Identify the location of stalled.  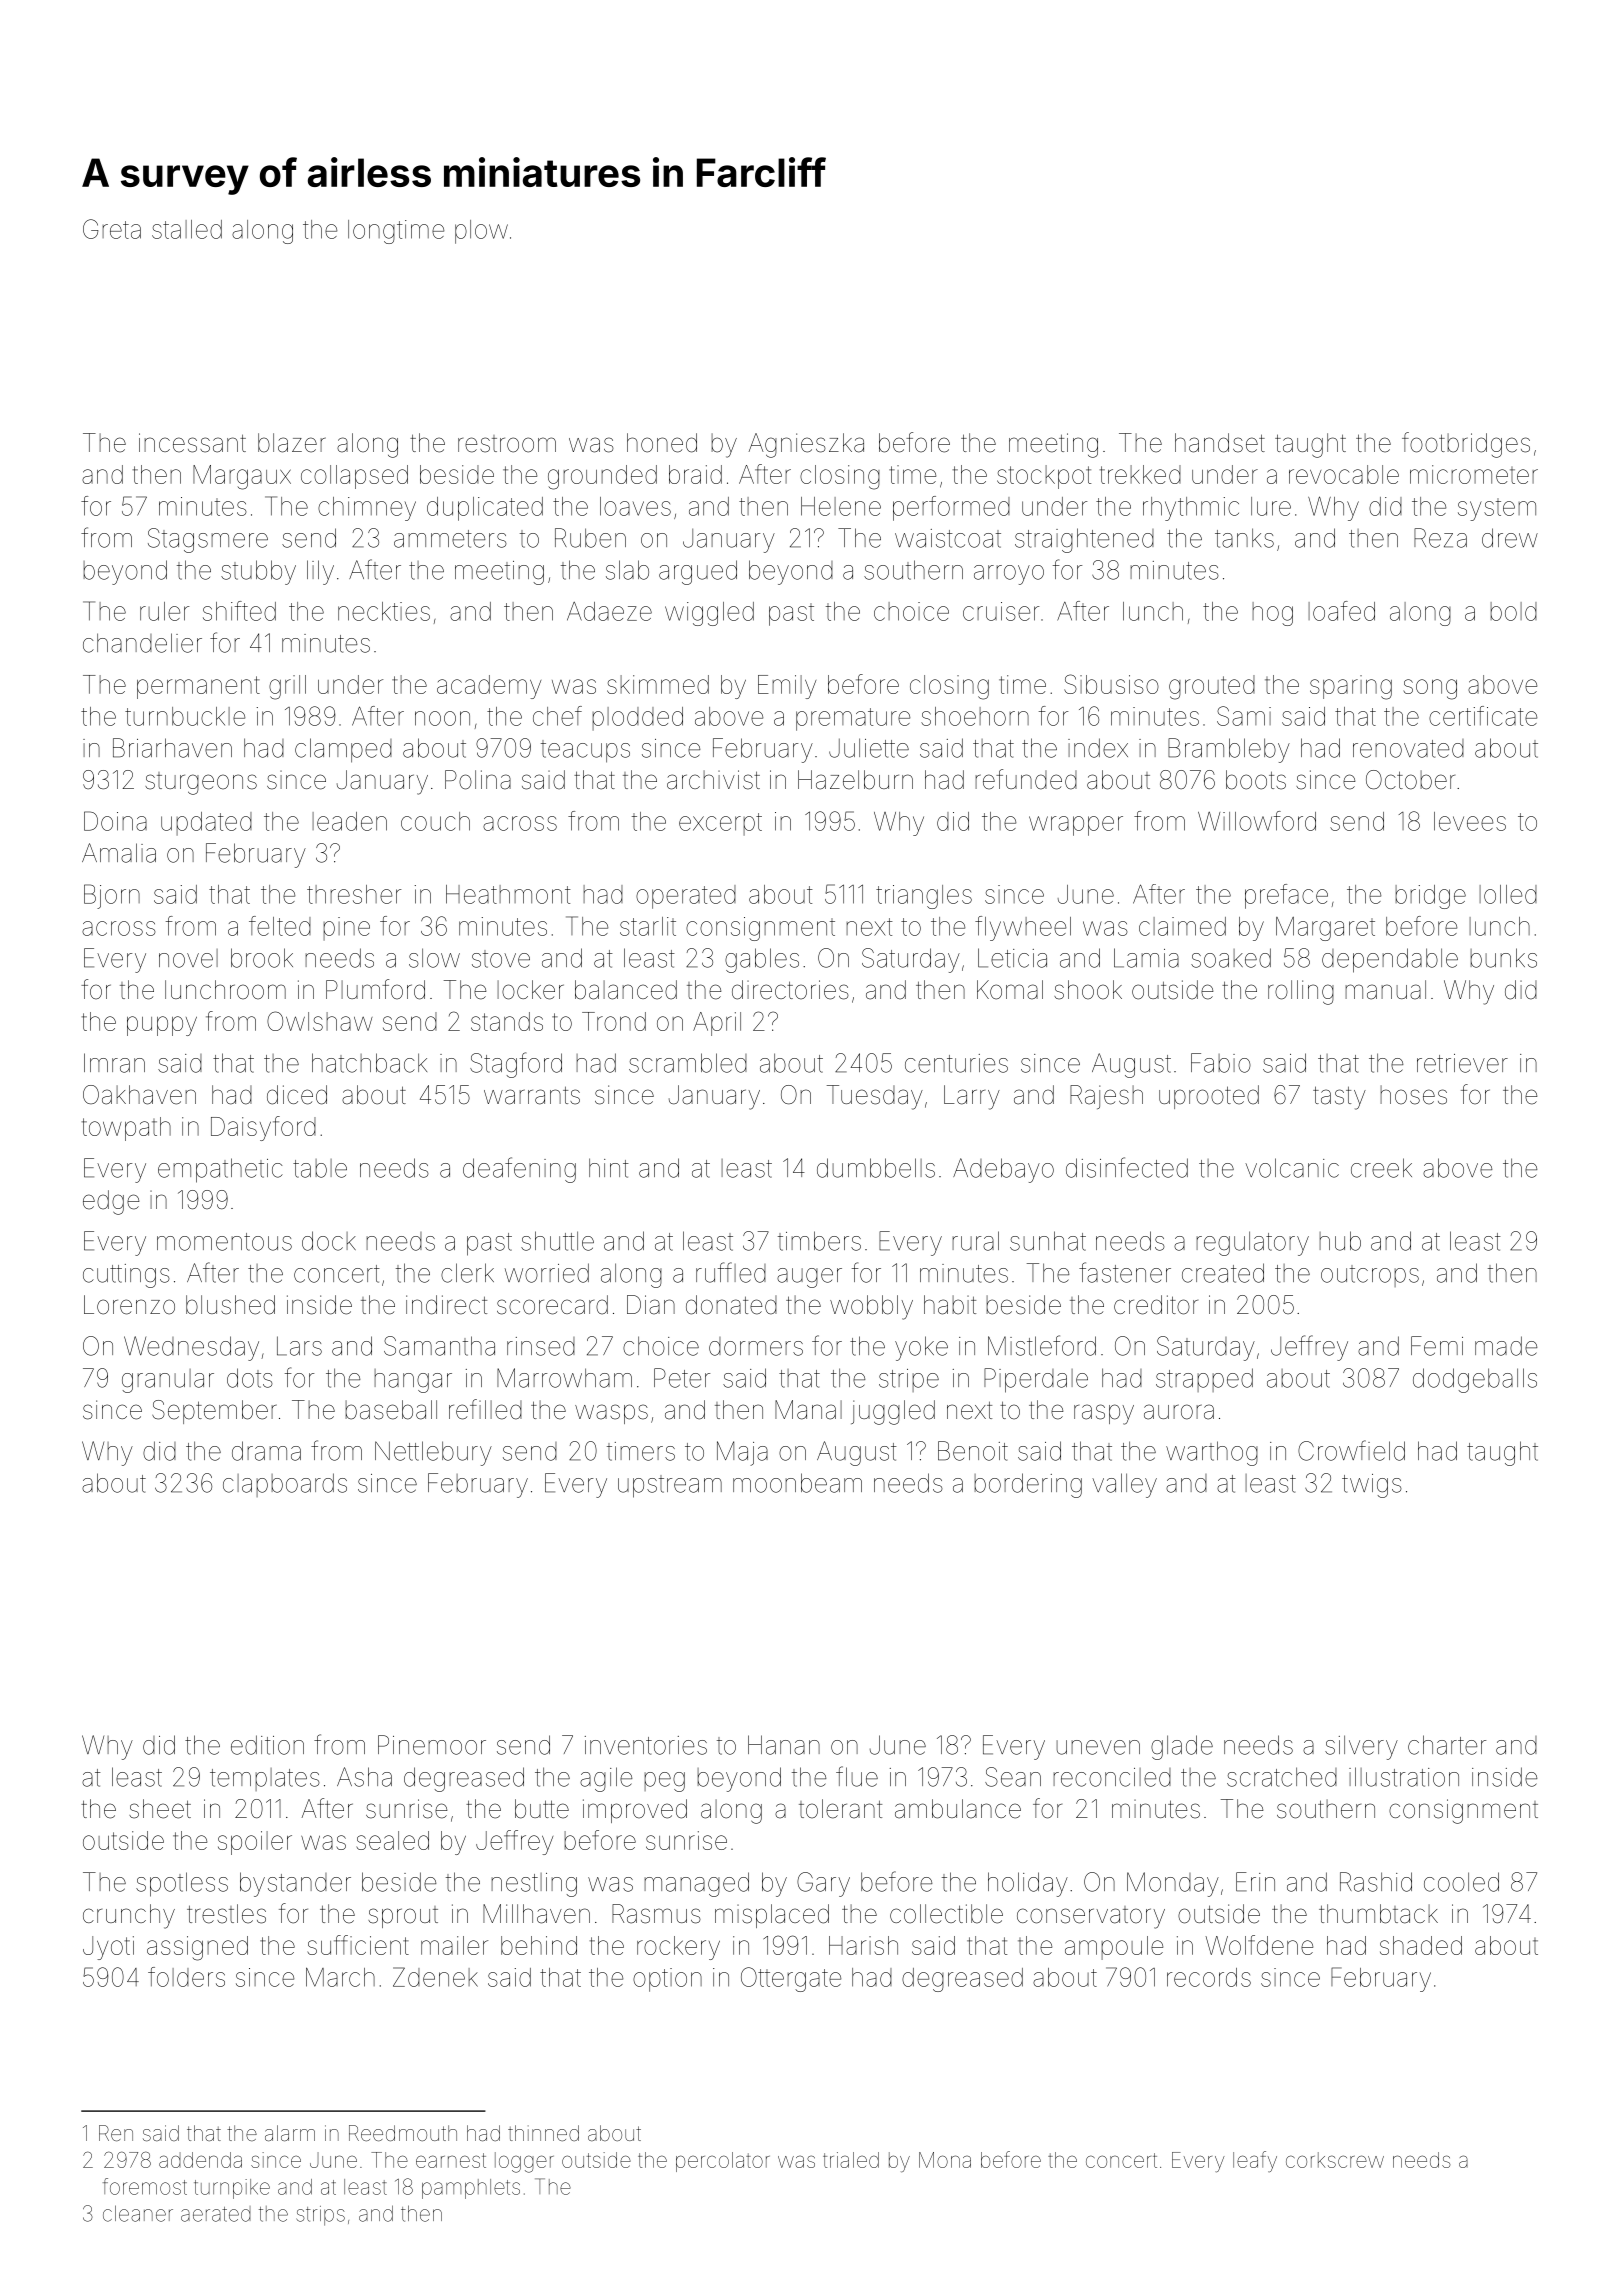
(187, 229).
